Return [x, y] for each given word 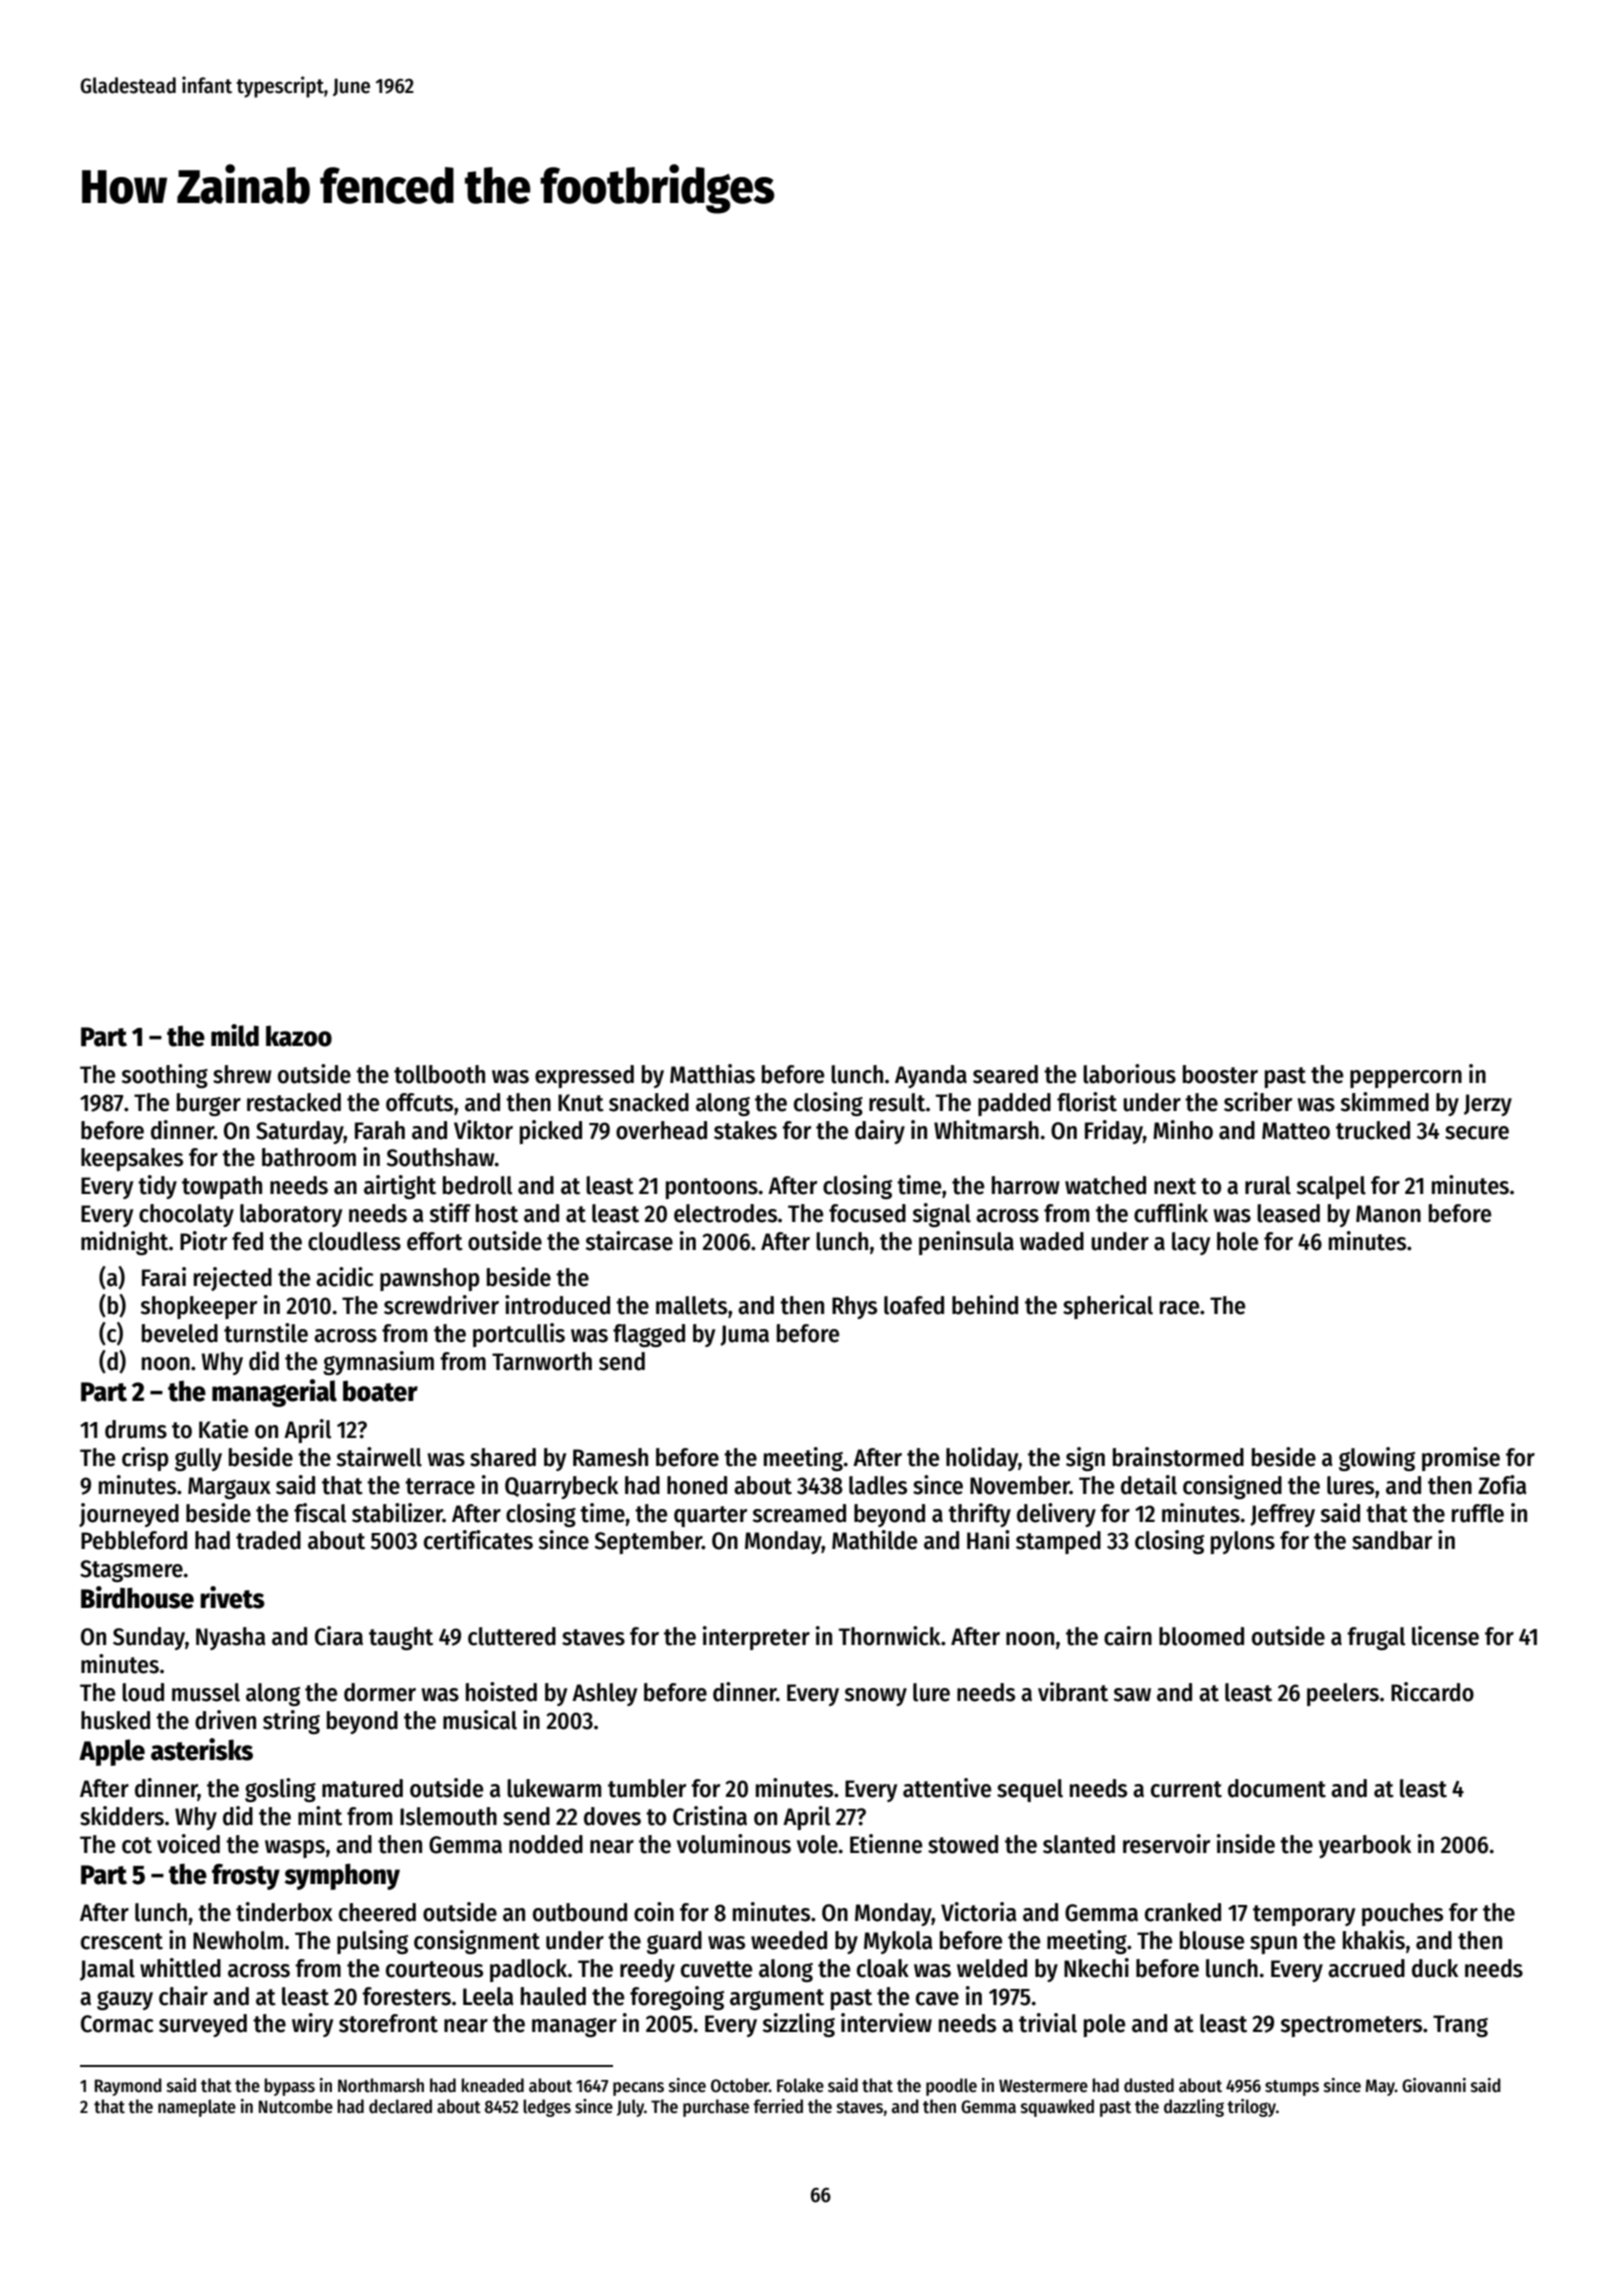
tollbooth [439, 1074]
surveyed [203, 2025]
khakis [1374, 1940]
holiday [982, 1459]
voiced [188, 1844]
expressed [584, 1076]
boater [380, 1391]
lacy [1191, 1243]
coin [654, 1912]
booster [1220, 1074]
